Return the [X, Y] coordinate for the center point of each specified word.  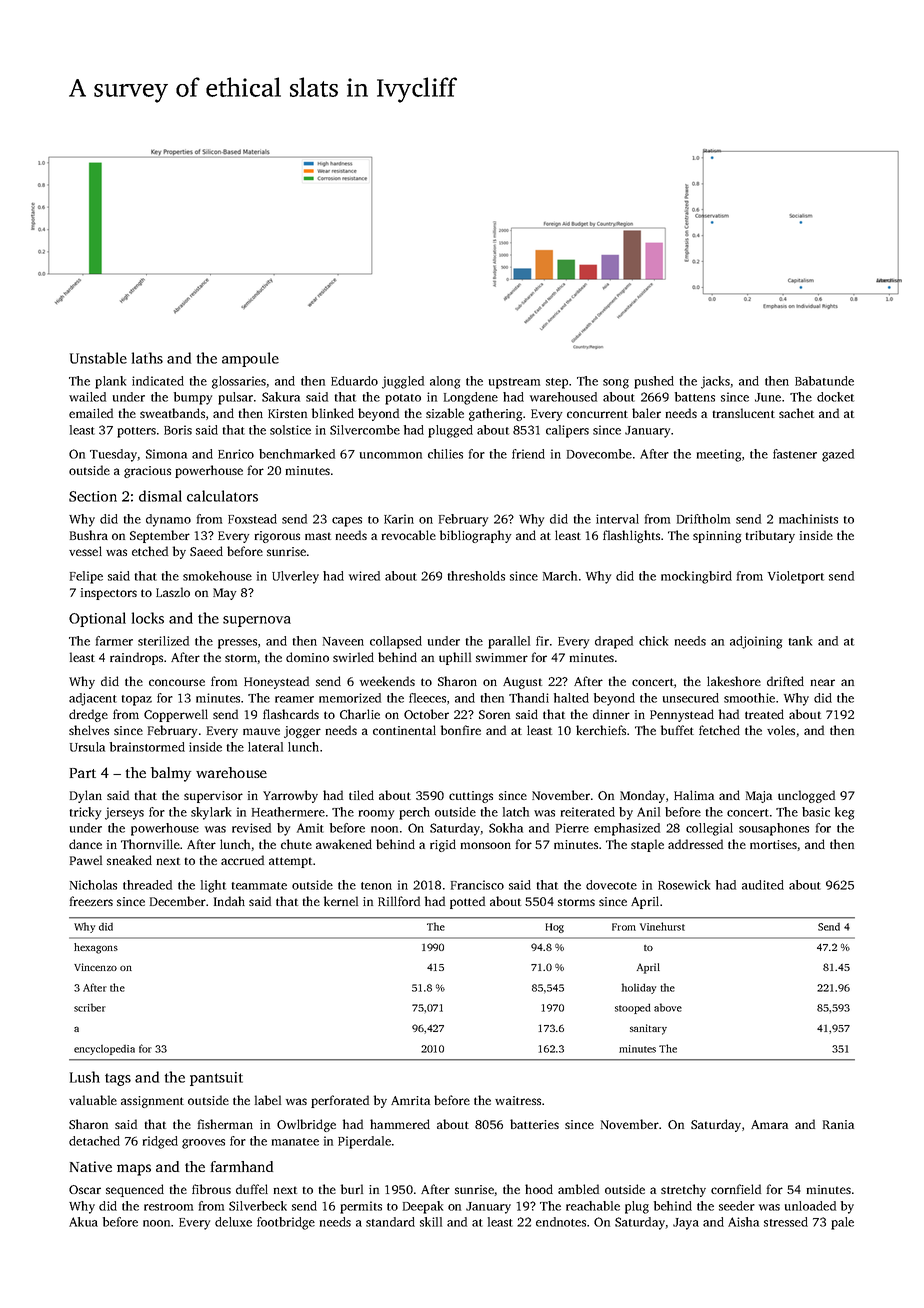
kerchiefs [601, 730]
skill [431, 1222]
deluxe [233, 1222]
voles [781, 730]
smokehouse [217, 576]
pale [842, 1223]
